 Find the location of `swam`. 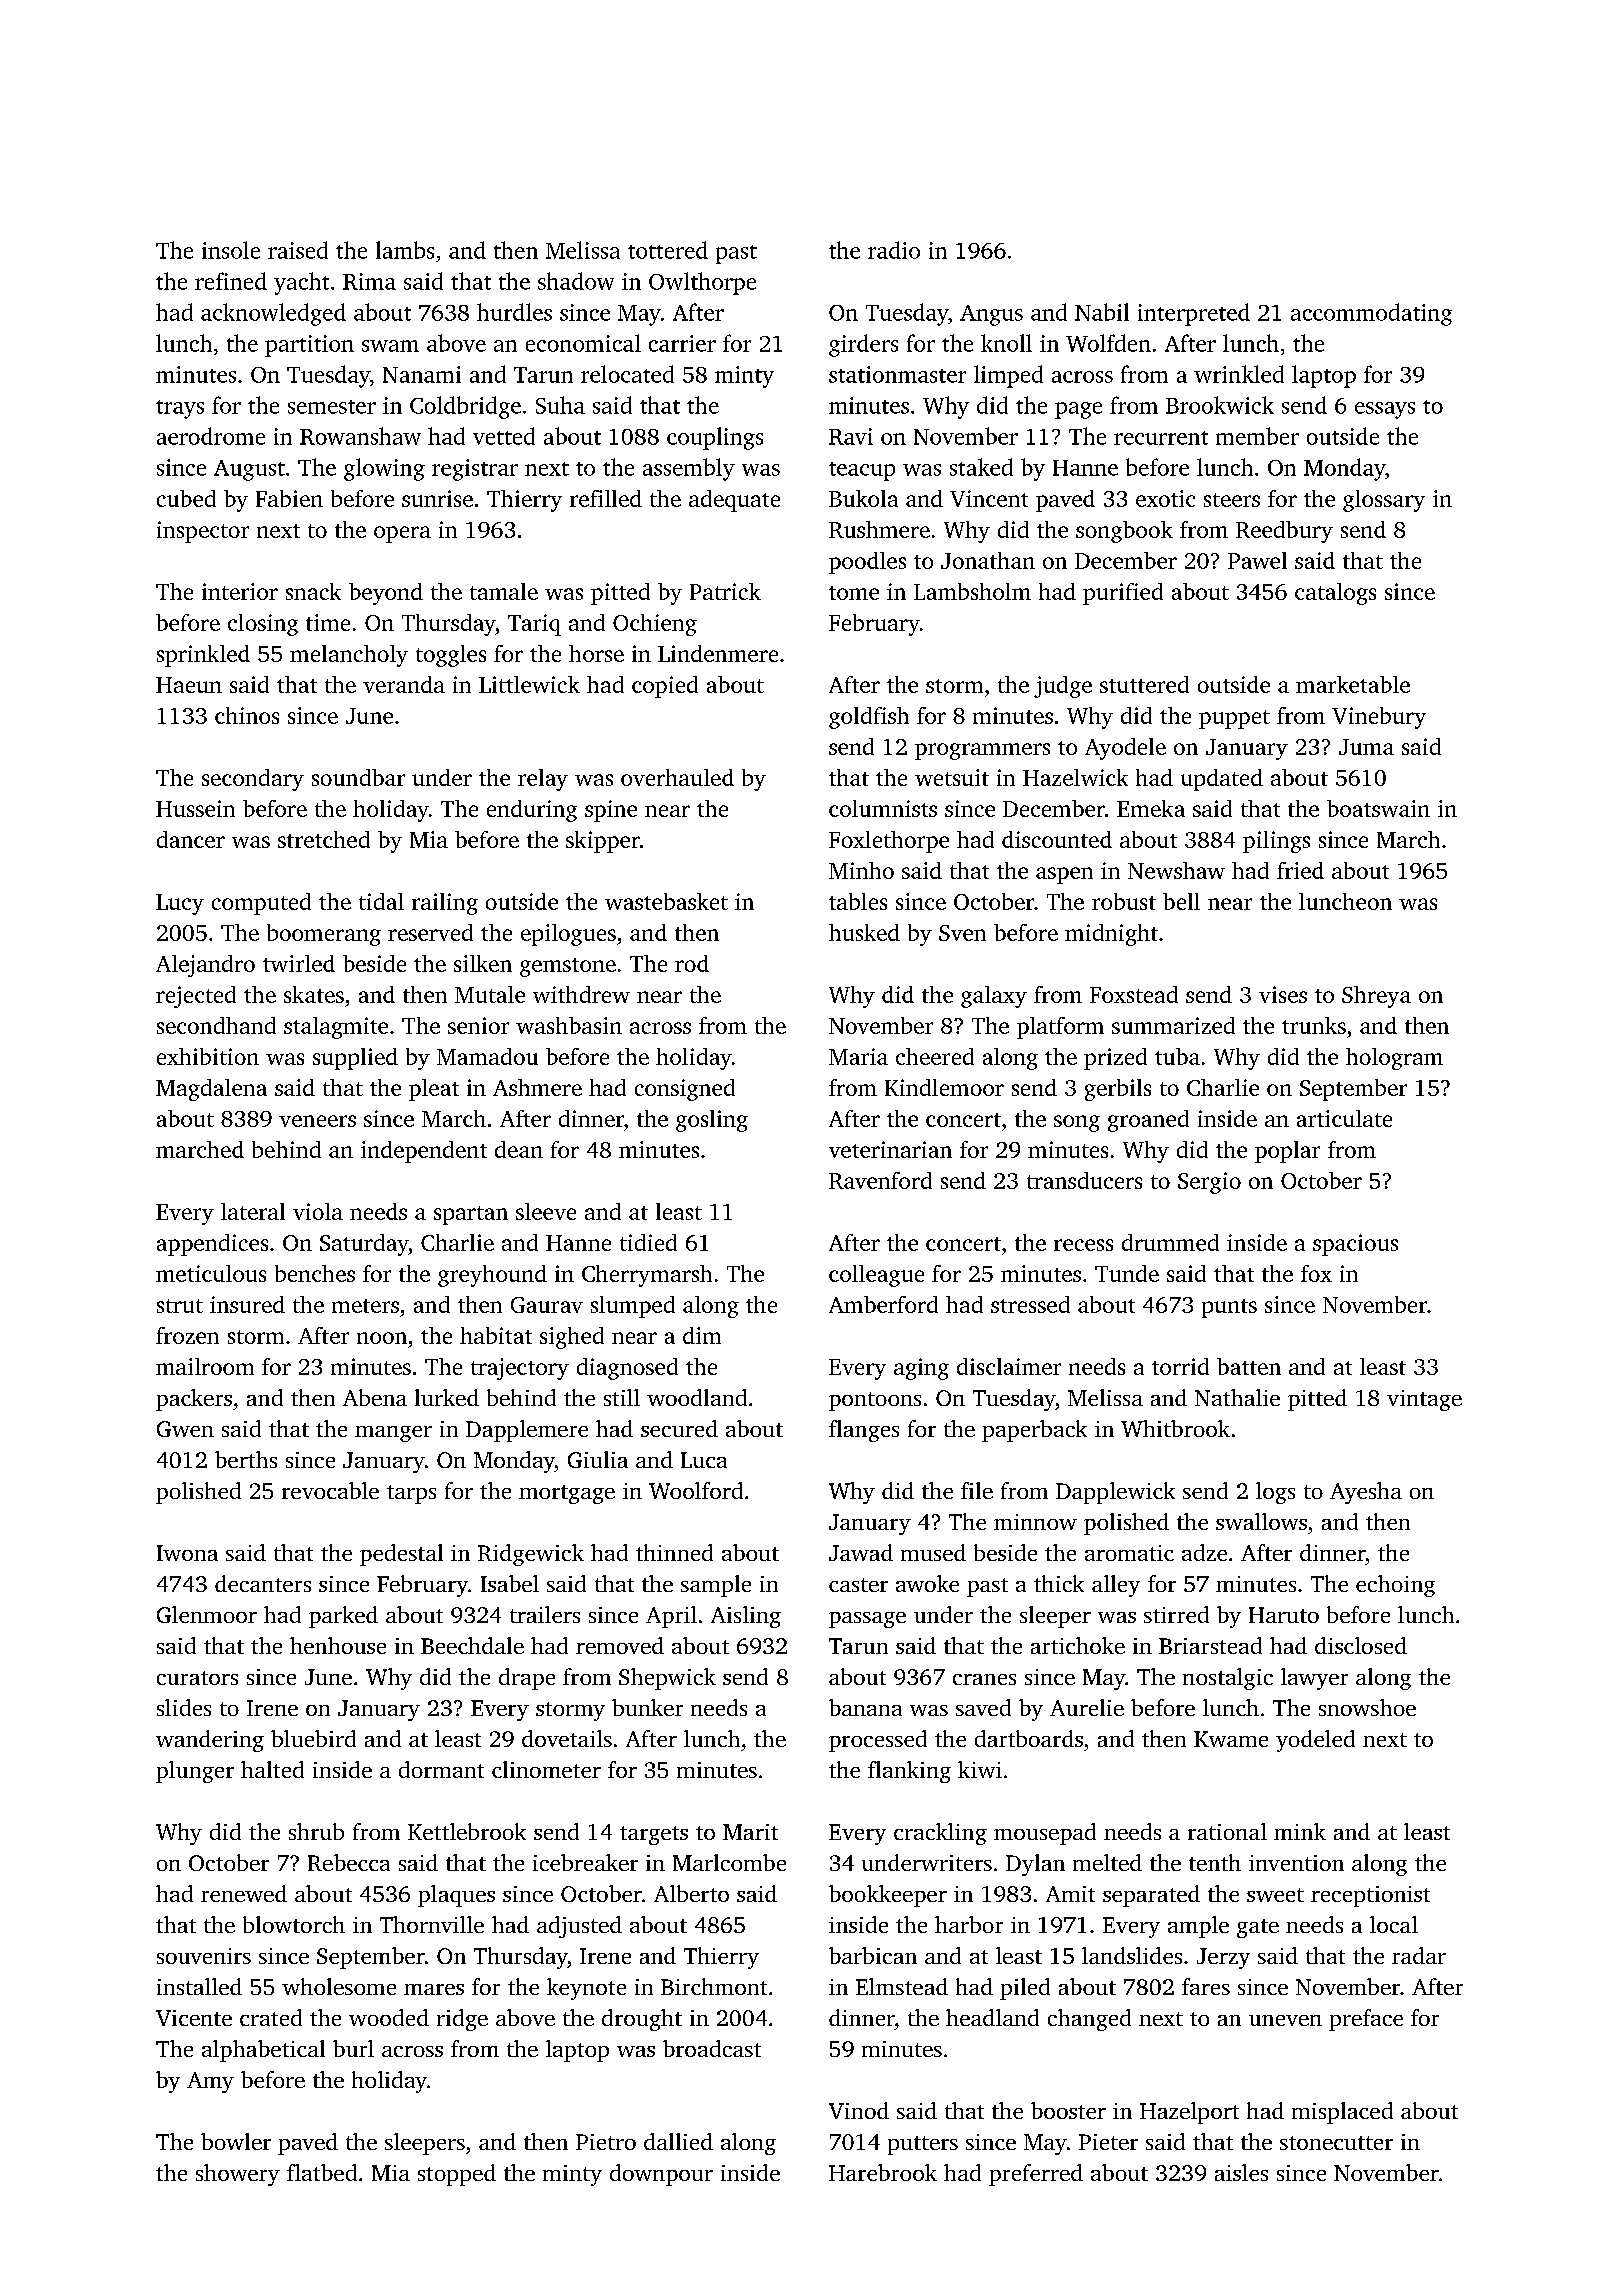

swam is located at coordinates (390, 346).
